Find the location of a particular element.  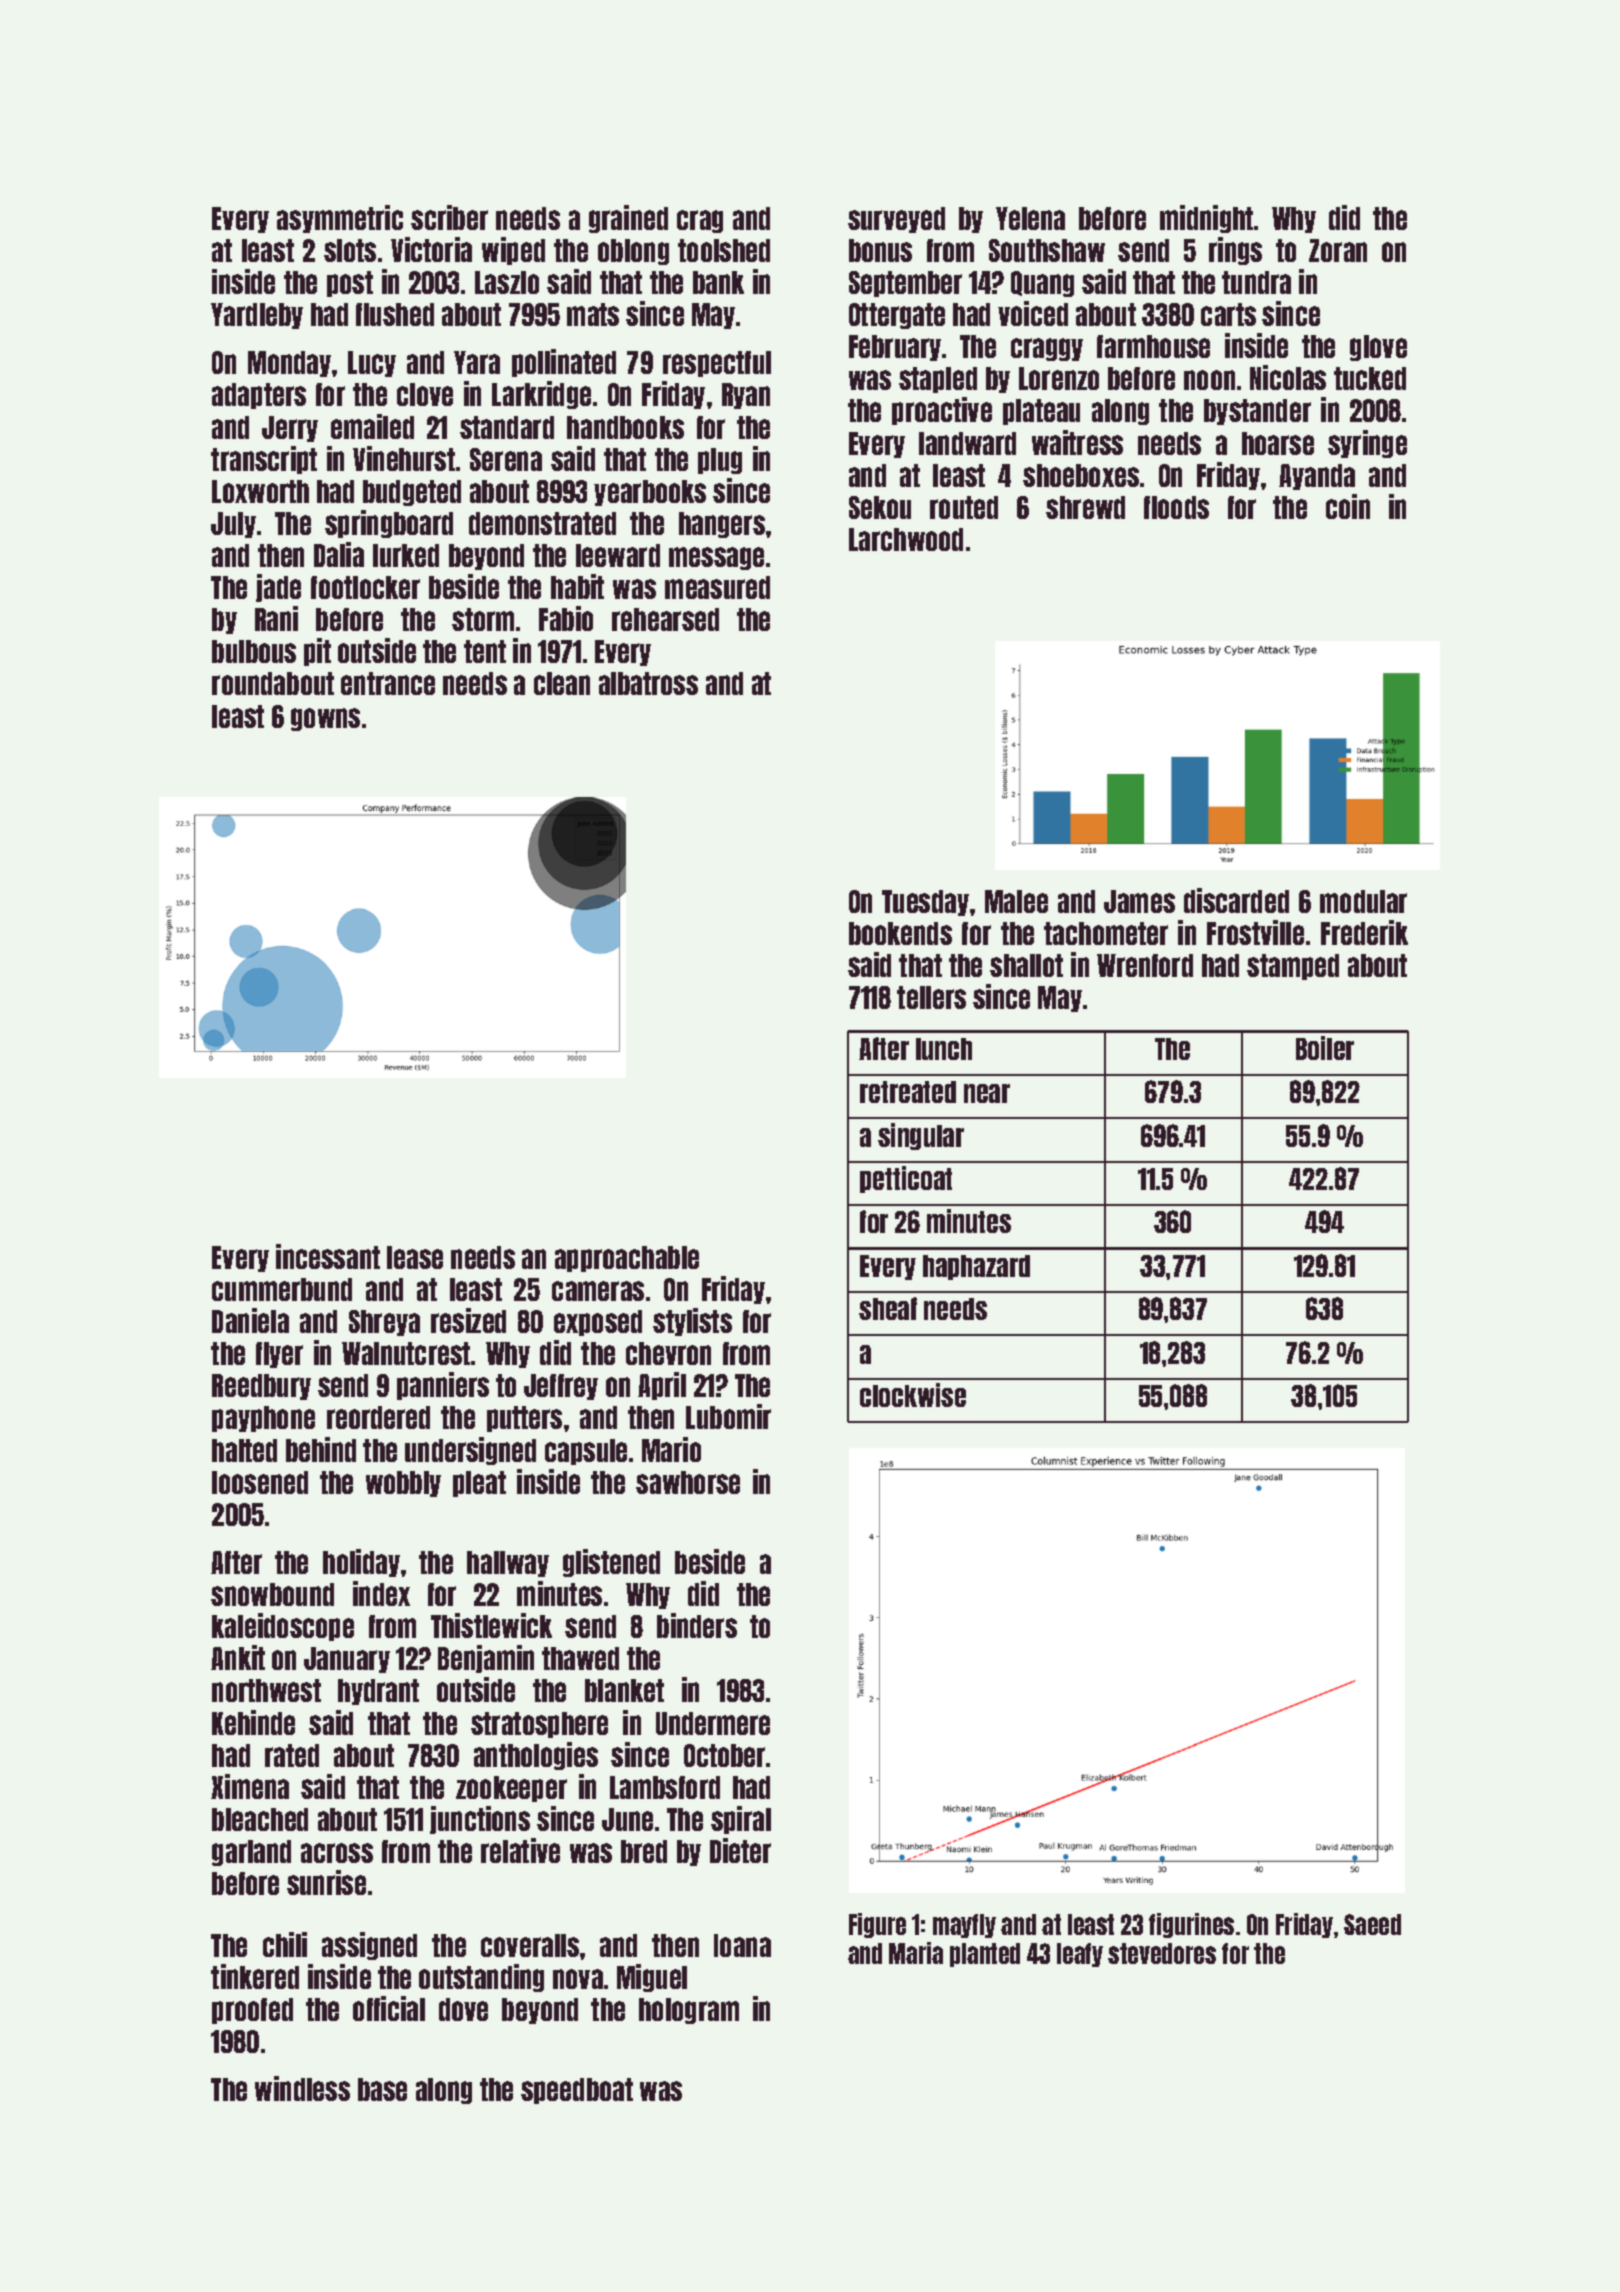

Malee is located at coordinates (1016, 901).
